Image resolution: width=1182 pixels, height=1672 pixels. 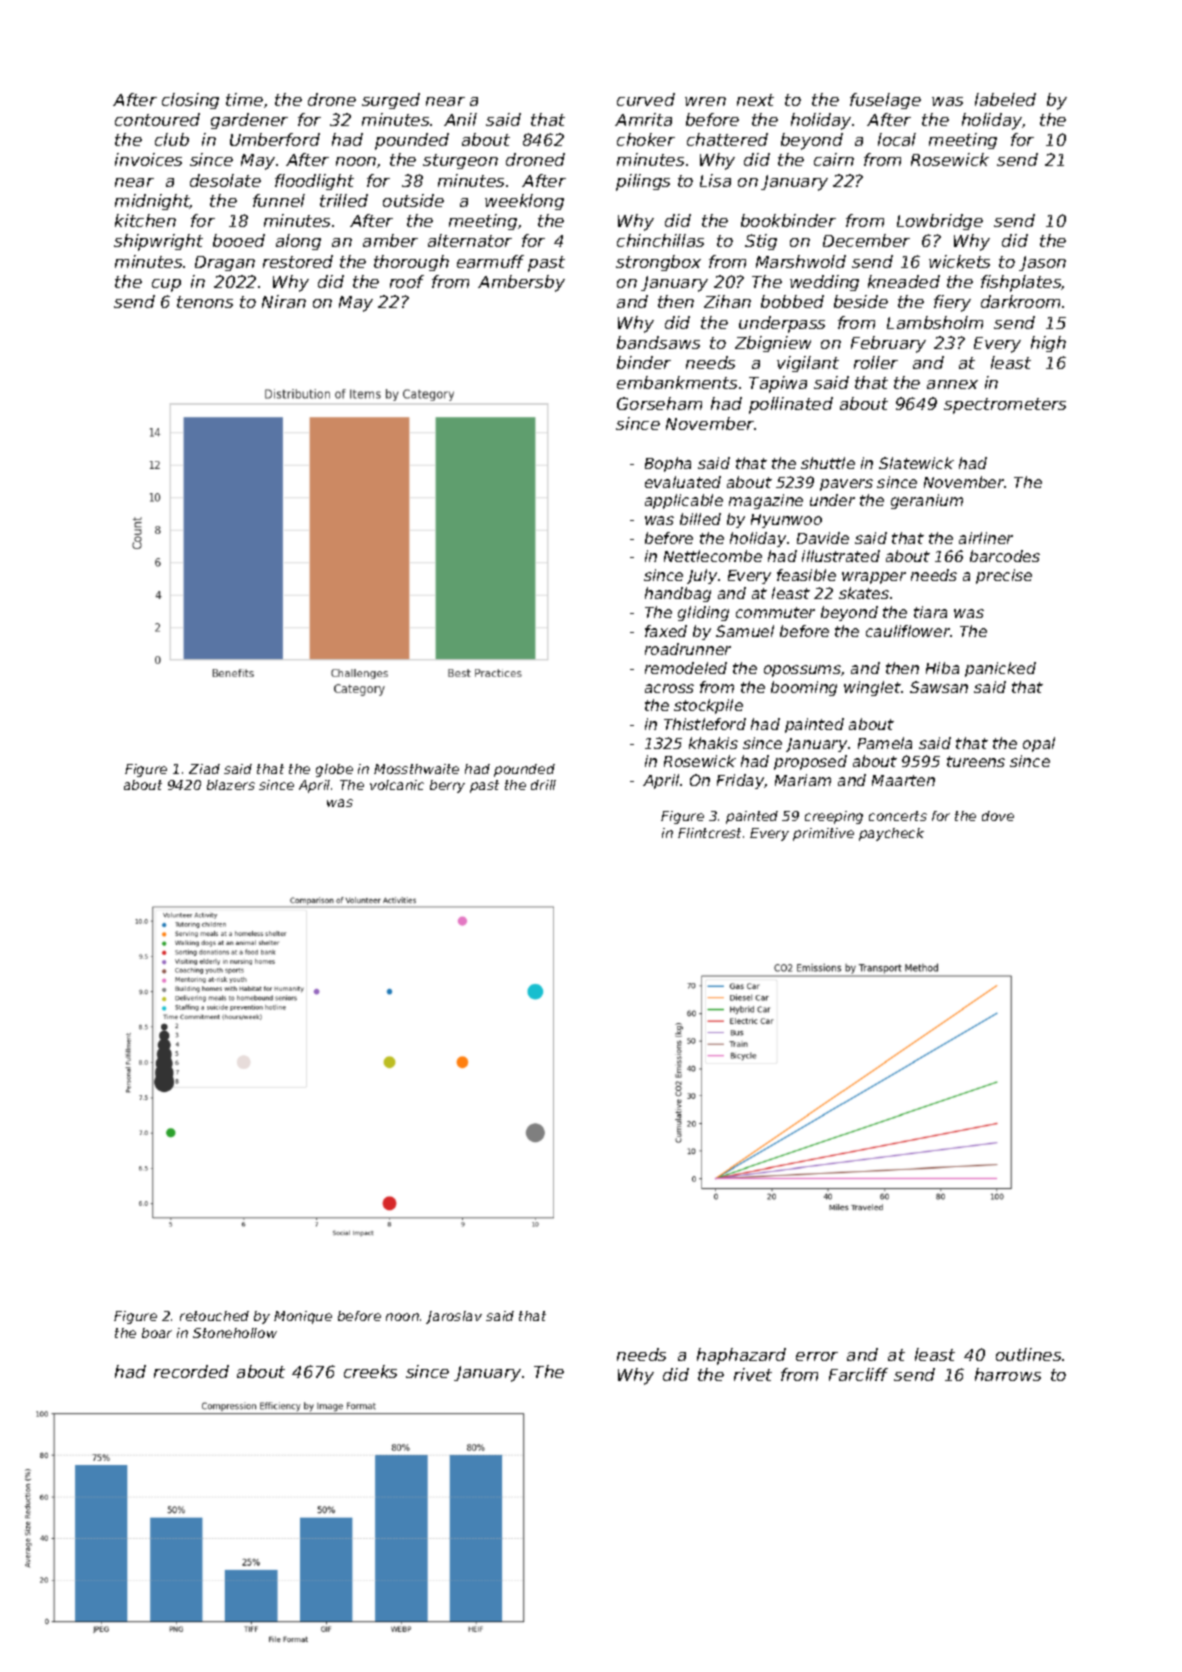 I want to click on rivet, so click(x=753, y=1374).
